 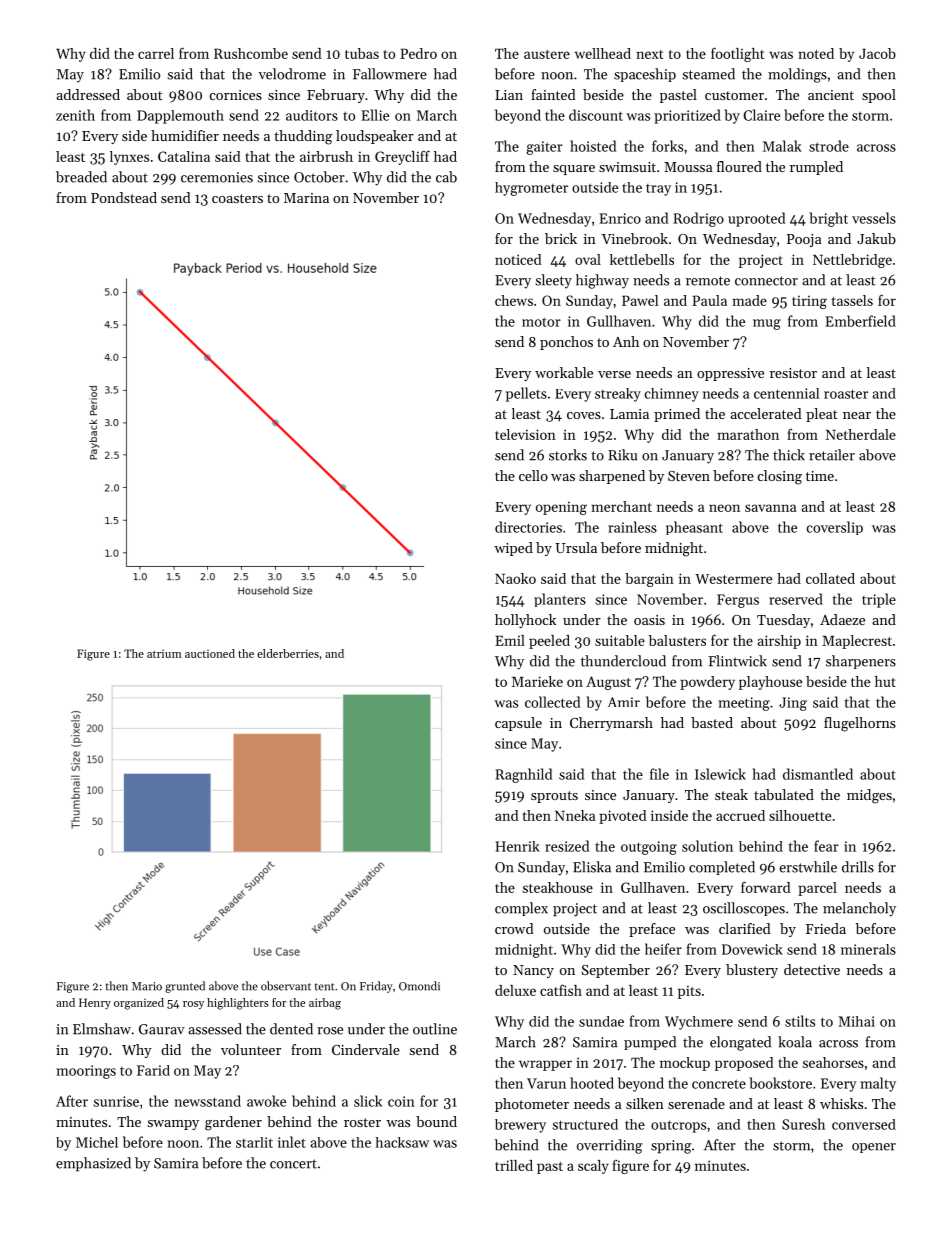 What do you see at coordinates (876, 238) in the page?
I see `Jakub` at bounding box center [876, 238].
